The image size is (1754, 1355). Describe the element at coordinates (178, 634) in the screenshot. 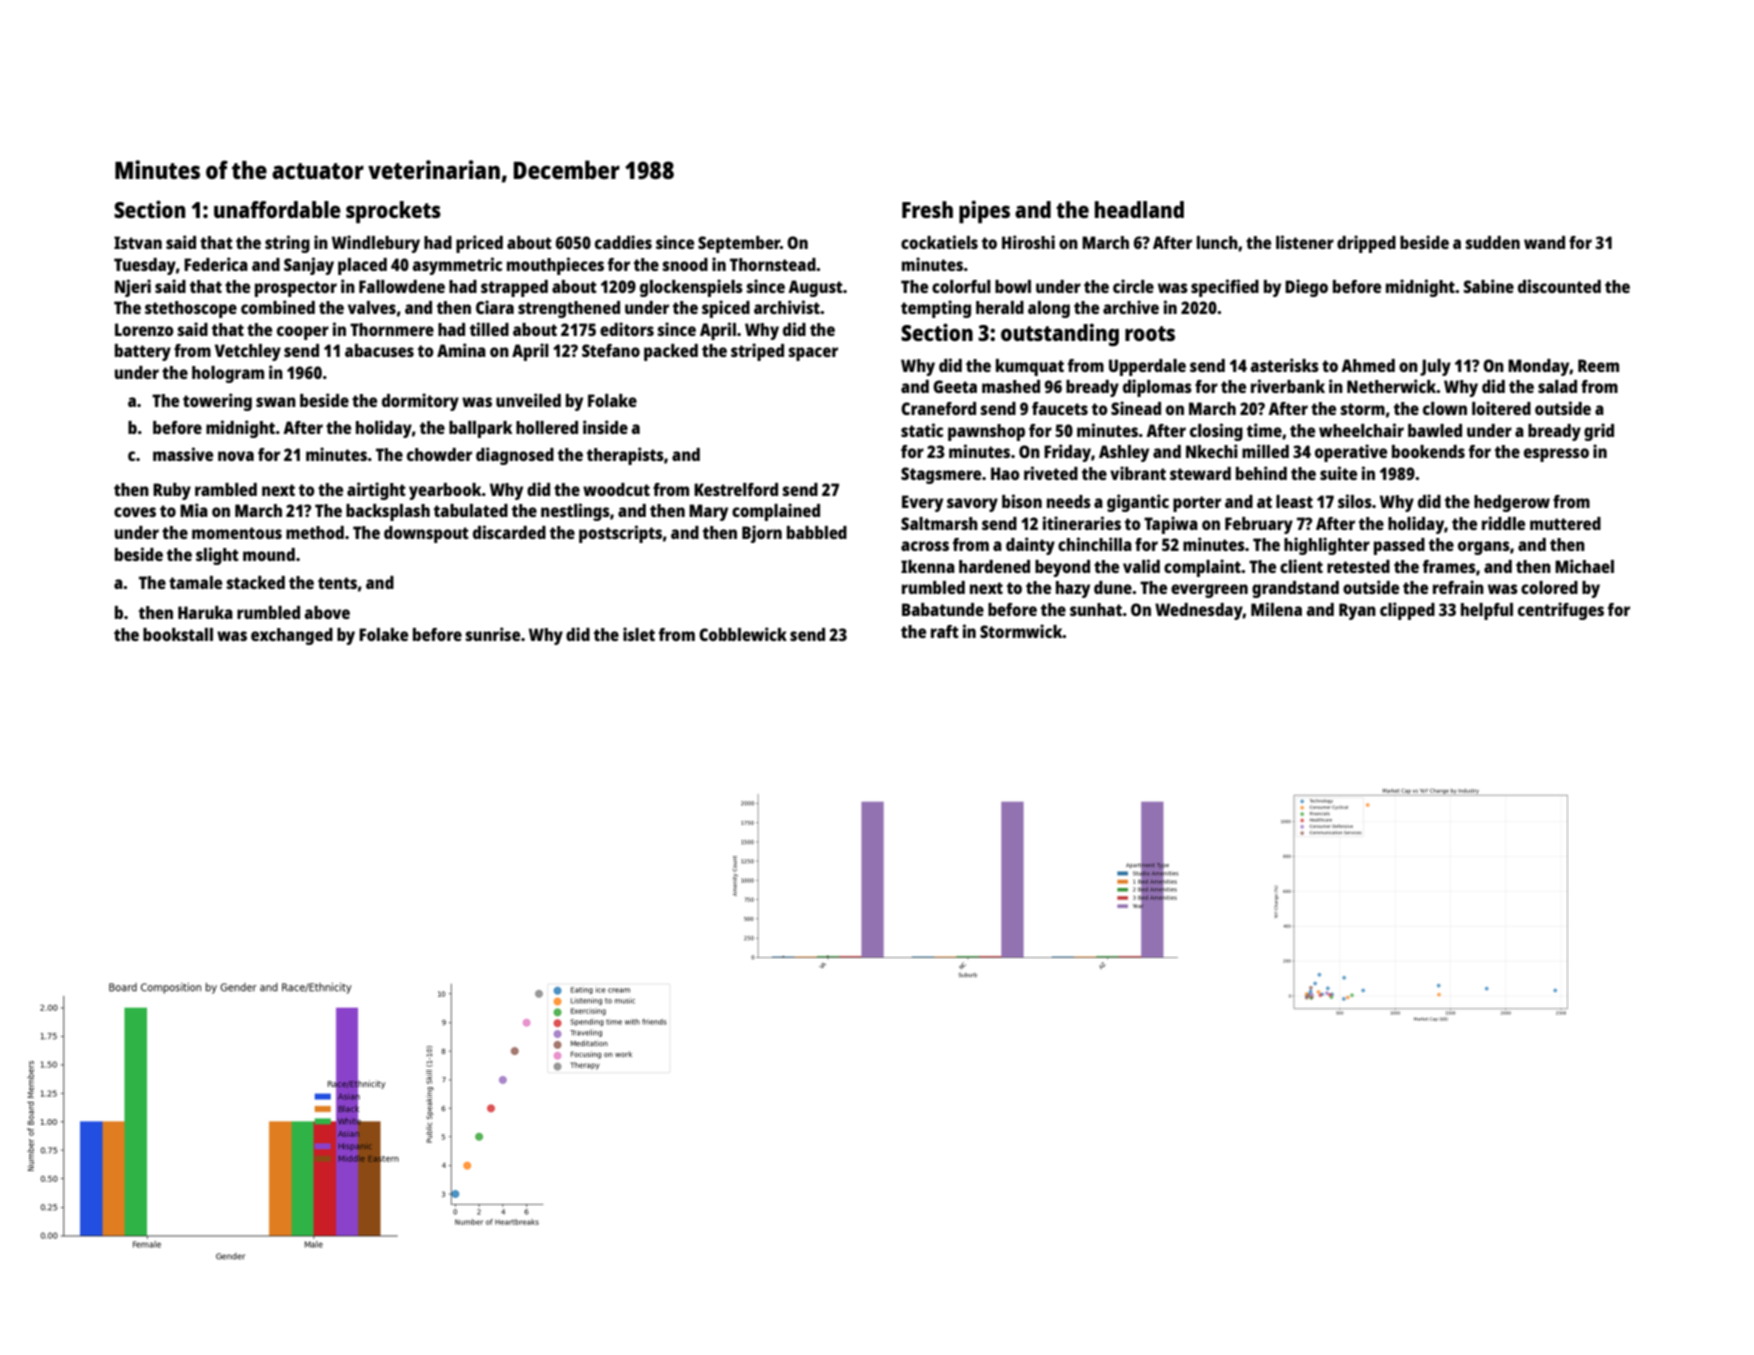

I see `bookstall` at that location.
